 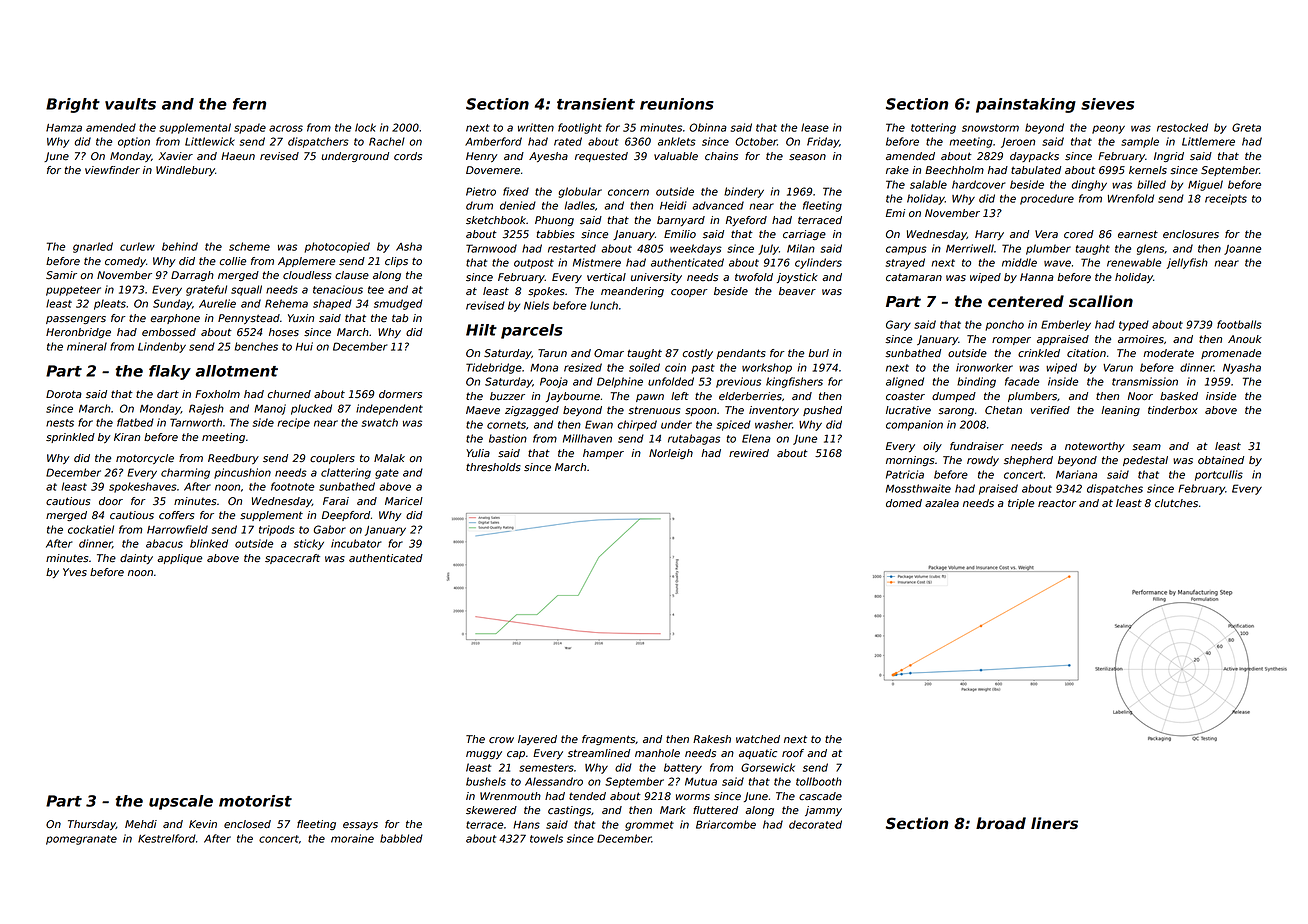 I want to click on door, so click(x=111, y=501).
